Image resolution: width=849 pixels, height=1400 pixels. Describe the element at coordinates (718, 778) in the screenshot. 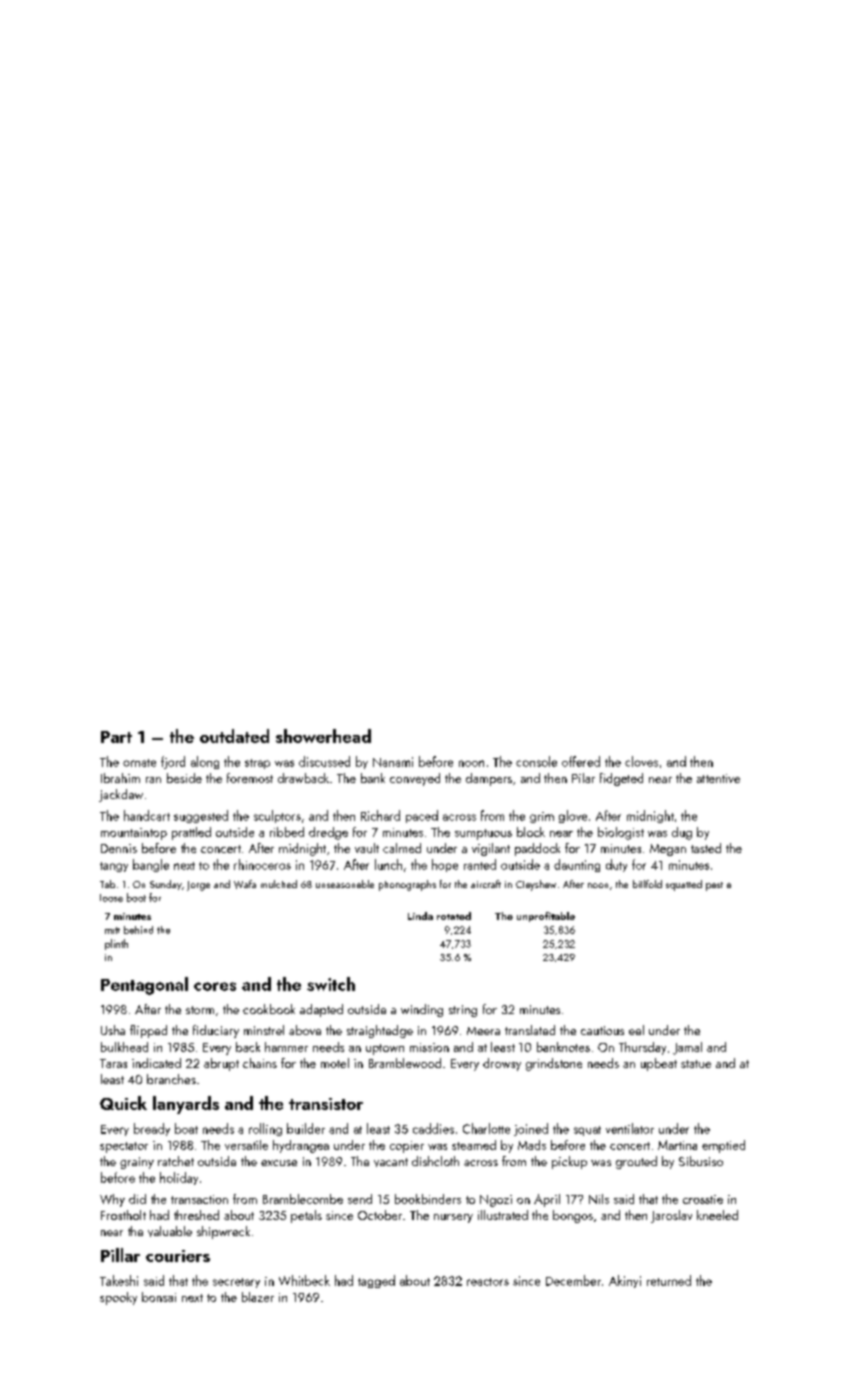

I see `attentive` at that location.
